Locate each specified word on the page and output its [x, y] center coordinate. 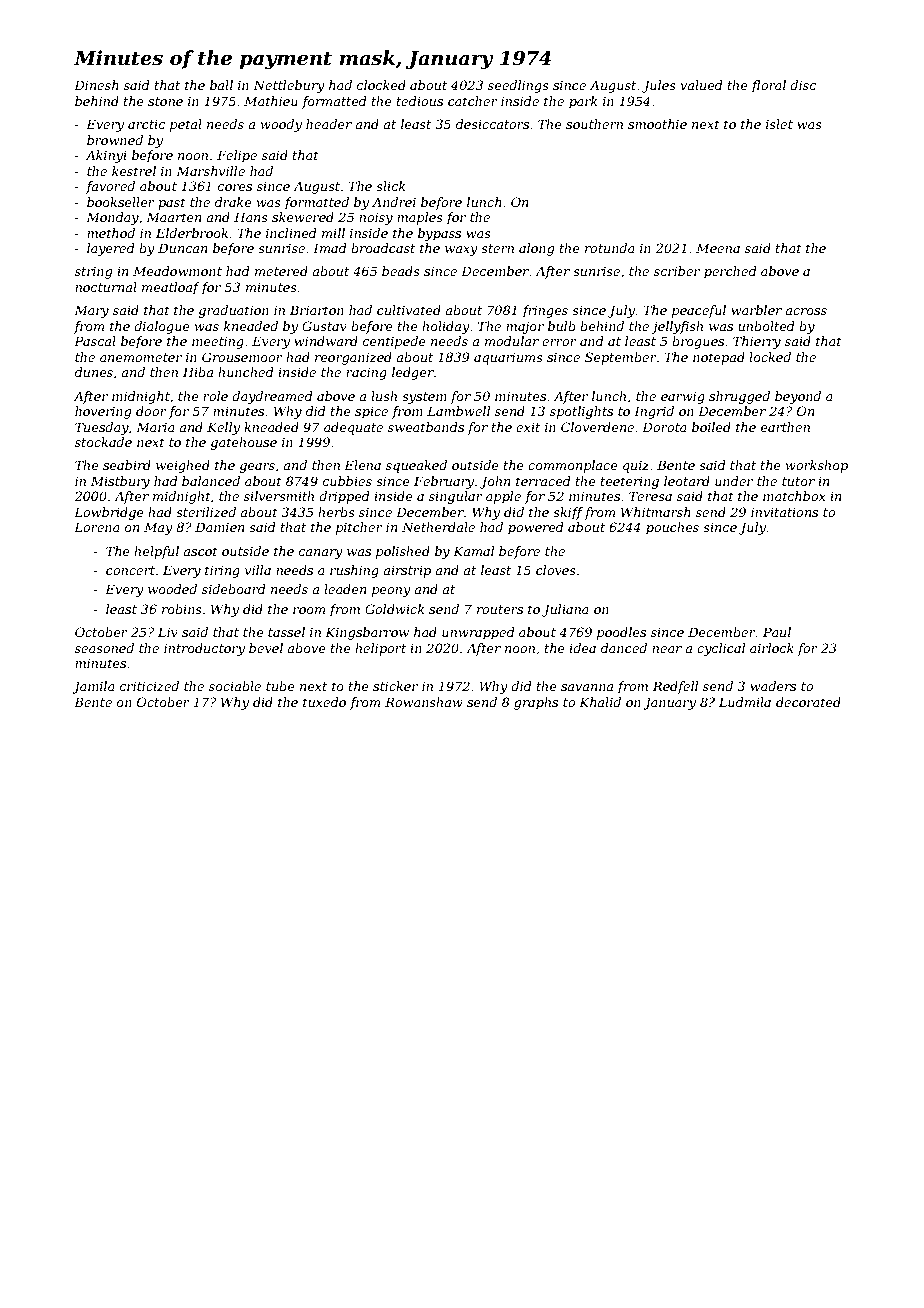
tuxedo [324, 702]
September [621, 358]
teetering [630, 482]
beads [401, 271]
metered [281, 271]
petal [186, 125]
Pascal [95, 341]
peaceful [699, 311]
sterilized [206, 512]
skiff [568, 513]
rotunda [610, 248]
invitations [784, 512]
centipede [394, 342]
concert [130, 570]
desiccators [492, 124]
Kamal [473, 551]
